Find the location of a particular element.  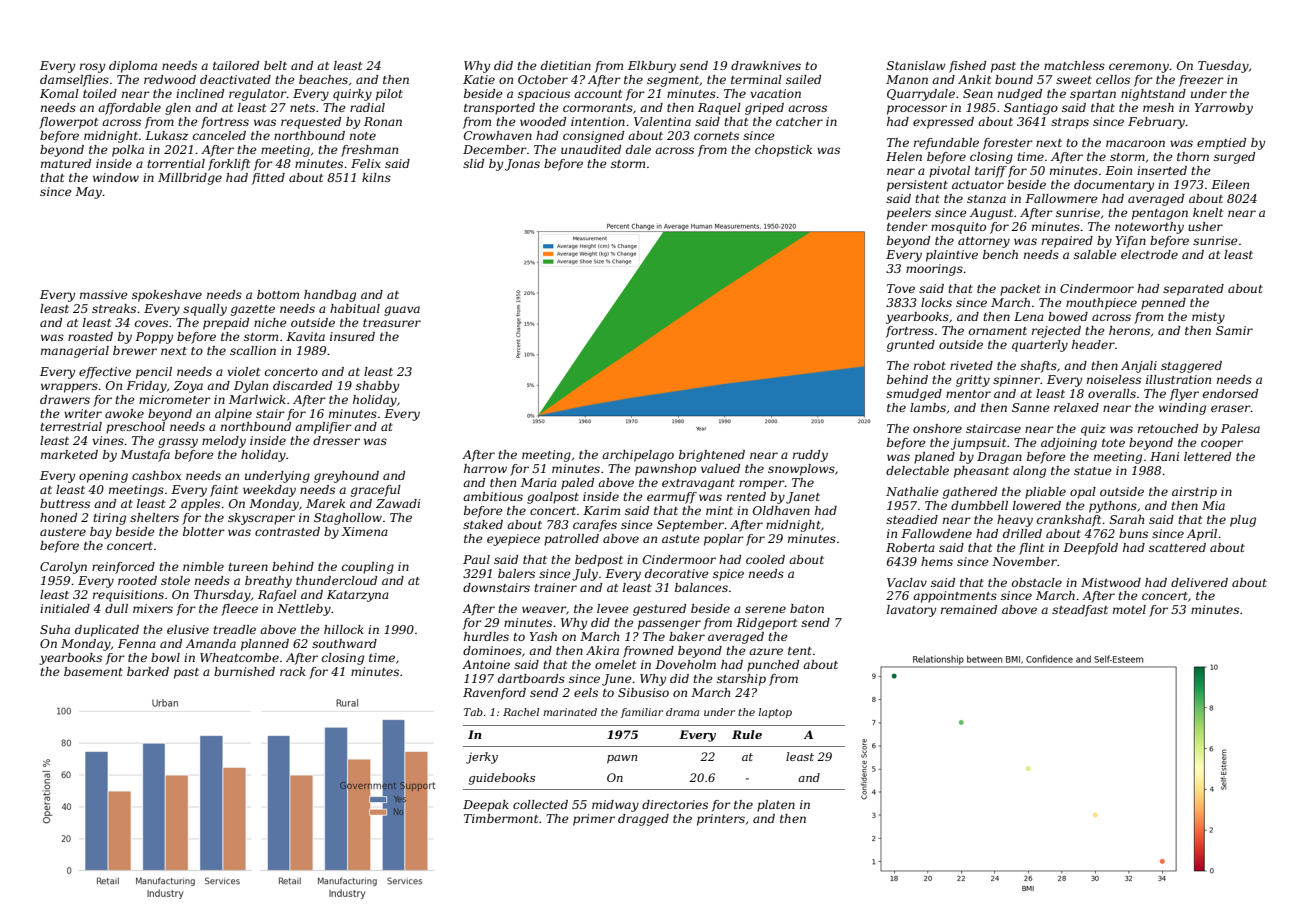

harrow is located at coordinates (485, 468).
